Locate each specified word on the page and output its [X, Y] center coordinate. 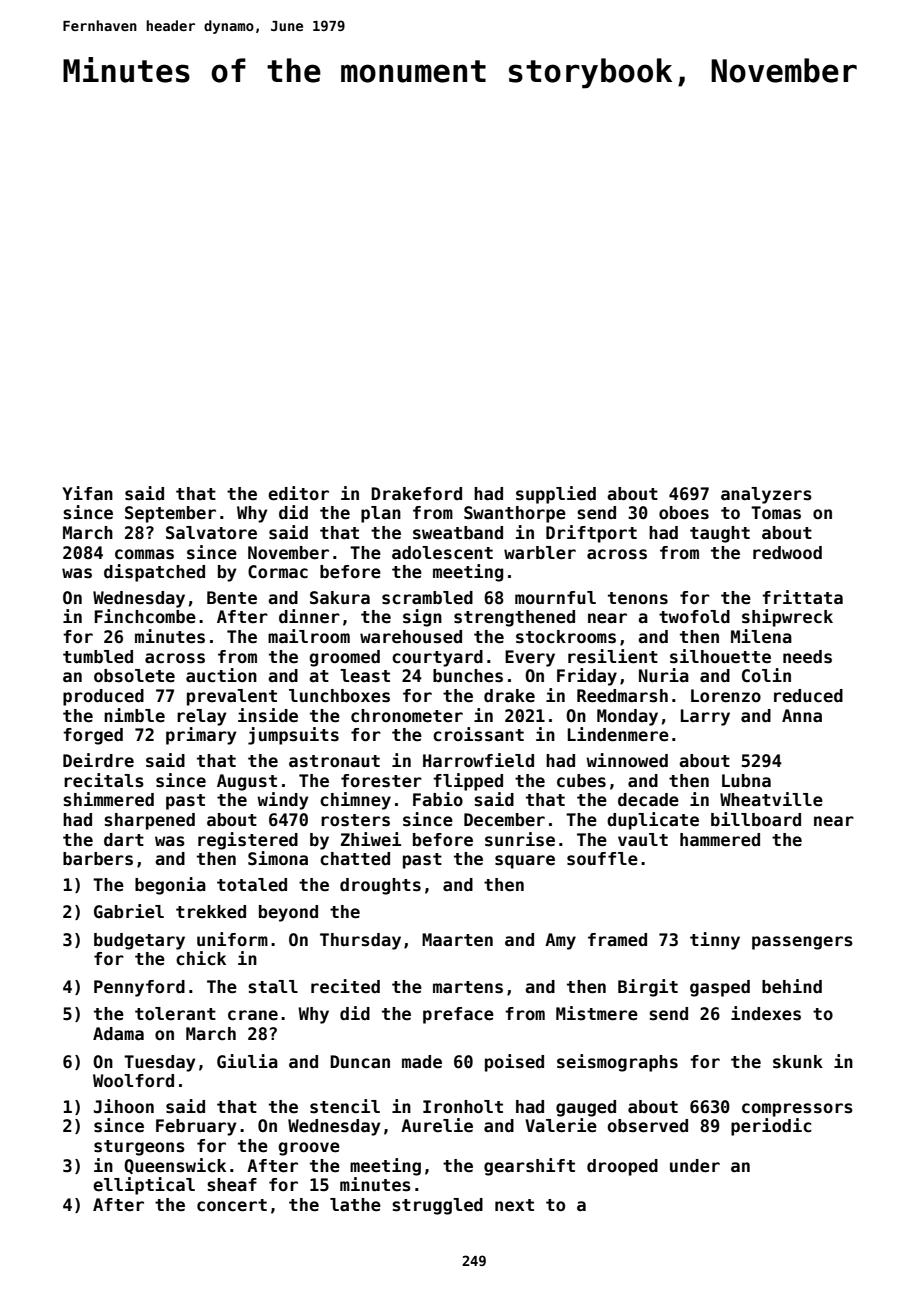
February [196, 1127]
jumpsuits [293, 736]
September [170, 514]
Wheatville [771, 799]
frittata [802, 597]
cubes [581, 781]
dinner [309, 616]
